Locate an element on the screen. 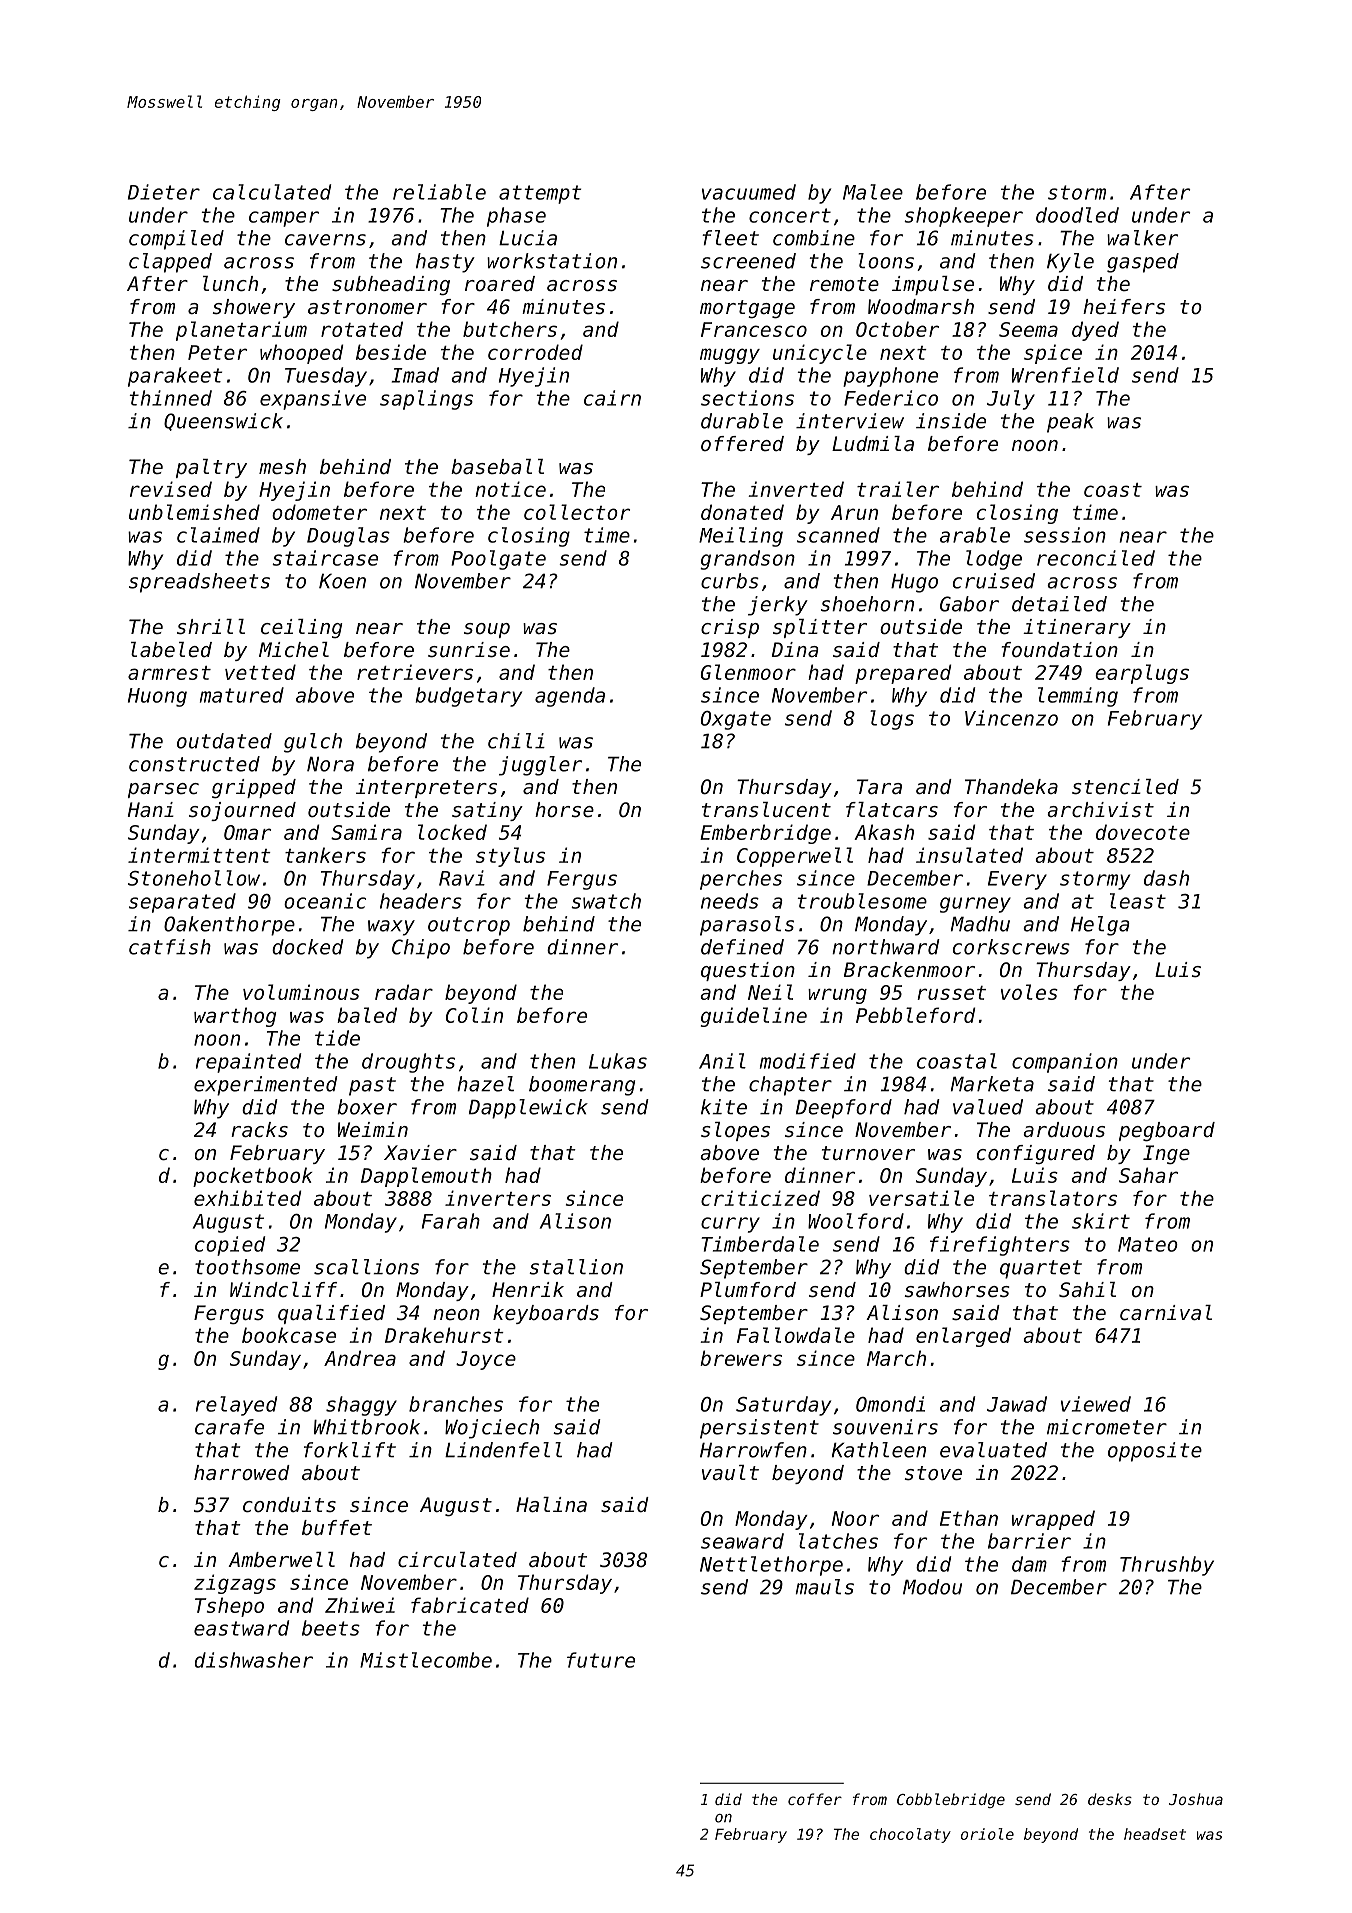 The width and height of the screenshot is (1352, 1913). oriole is located at coordinates (987, 1834).
